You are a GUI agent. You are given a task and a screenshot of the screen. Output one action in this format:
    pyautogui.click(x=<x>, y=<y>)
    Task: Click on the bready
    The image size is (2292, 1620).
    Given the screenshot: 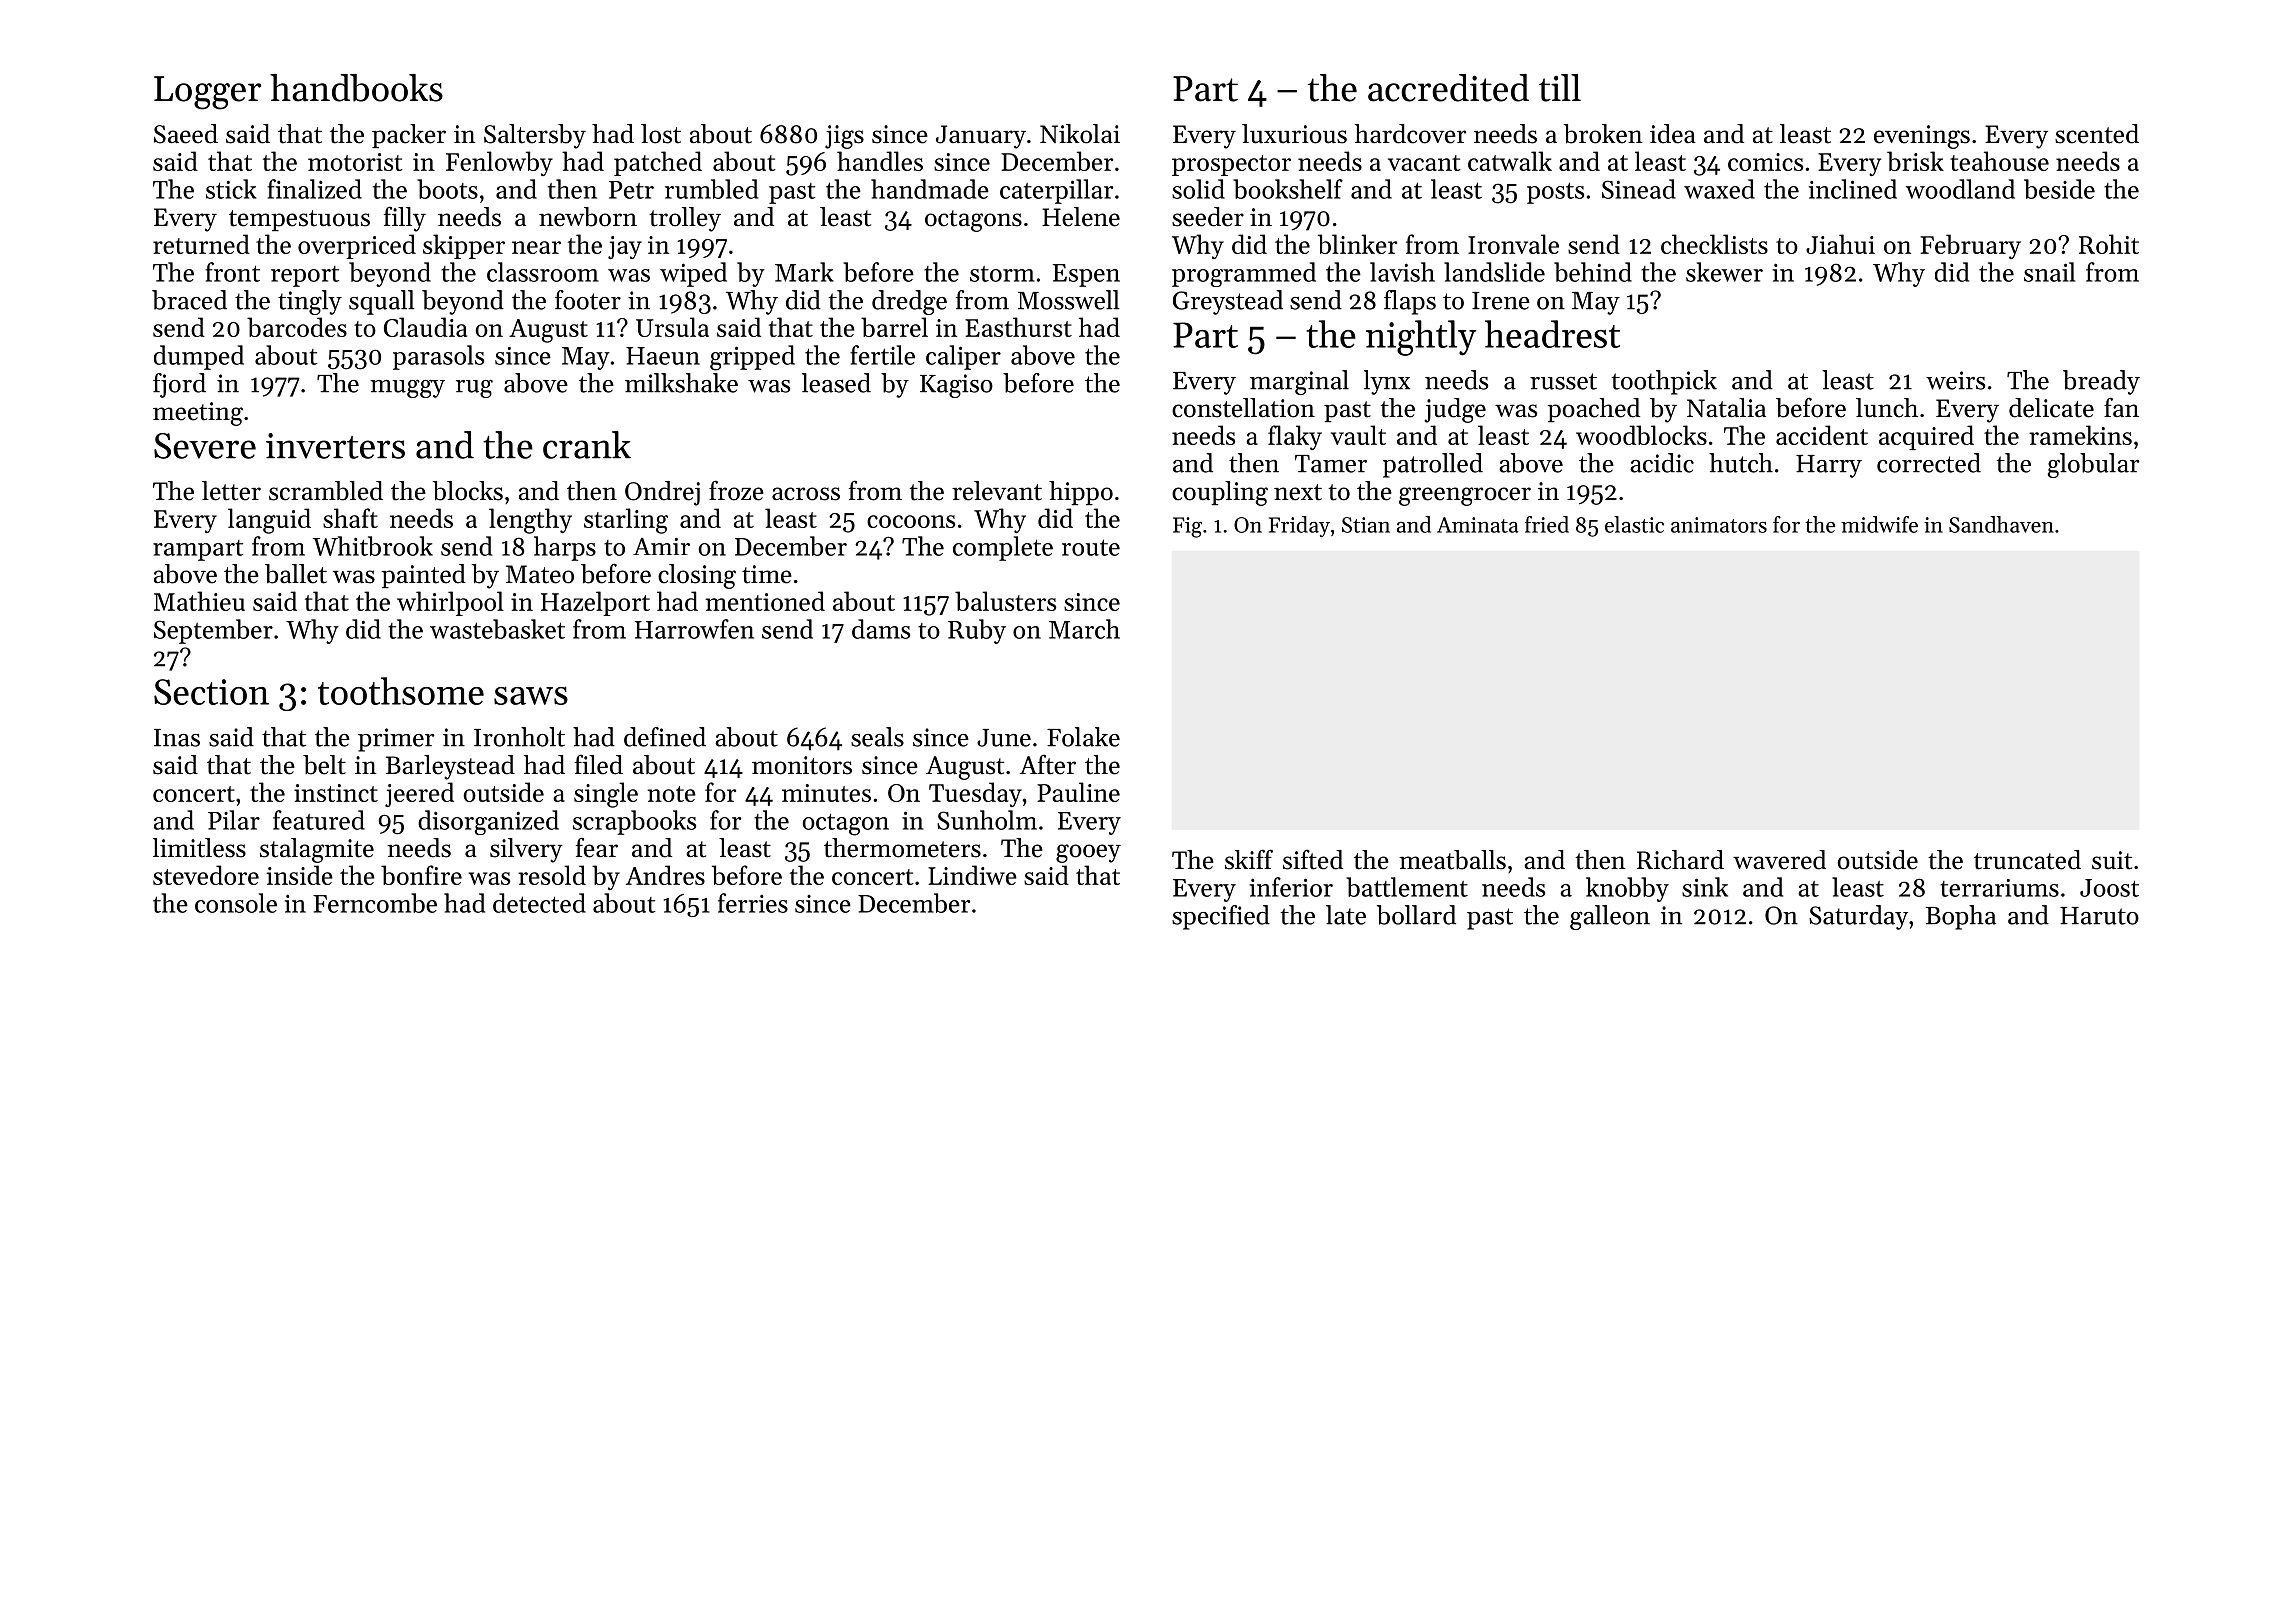 What is the action you would take?
    pyautogui.click(x=2101, y=382)
